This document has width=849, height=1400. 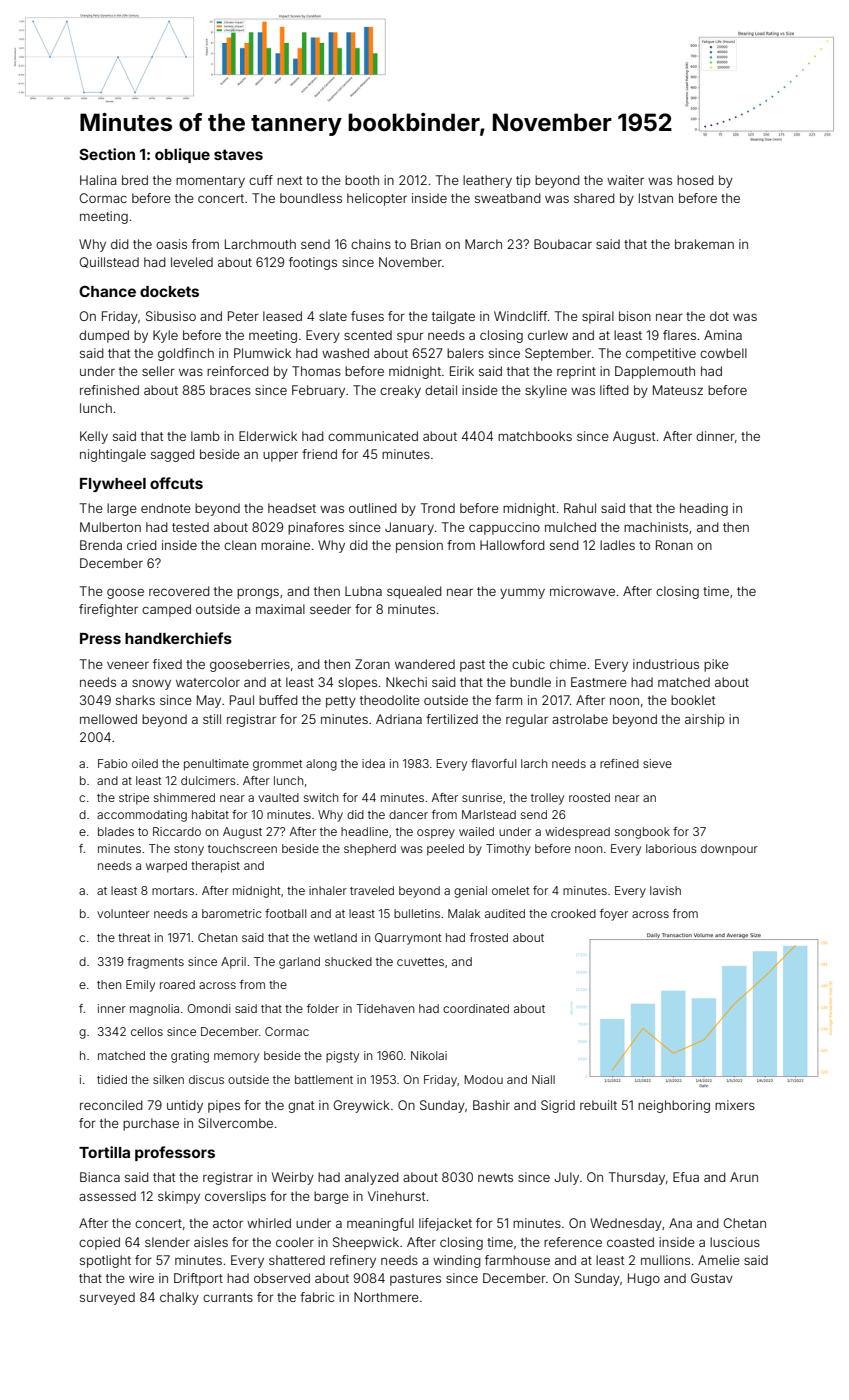 I want to click on fertilized, so click(x=452, y=719).
